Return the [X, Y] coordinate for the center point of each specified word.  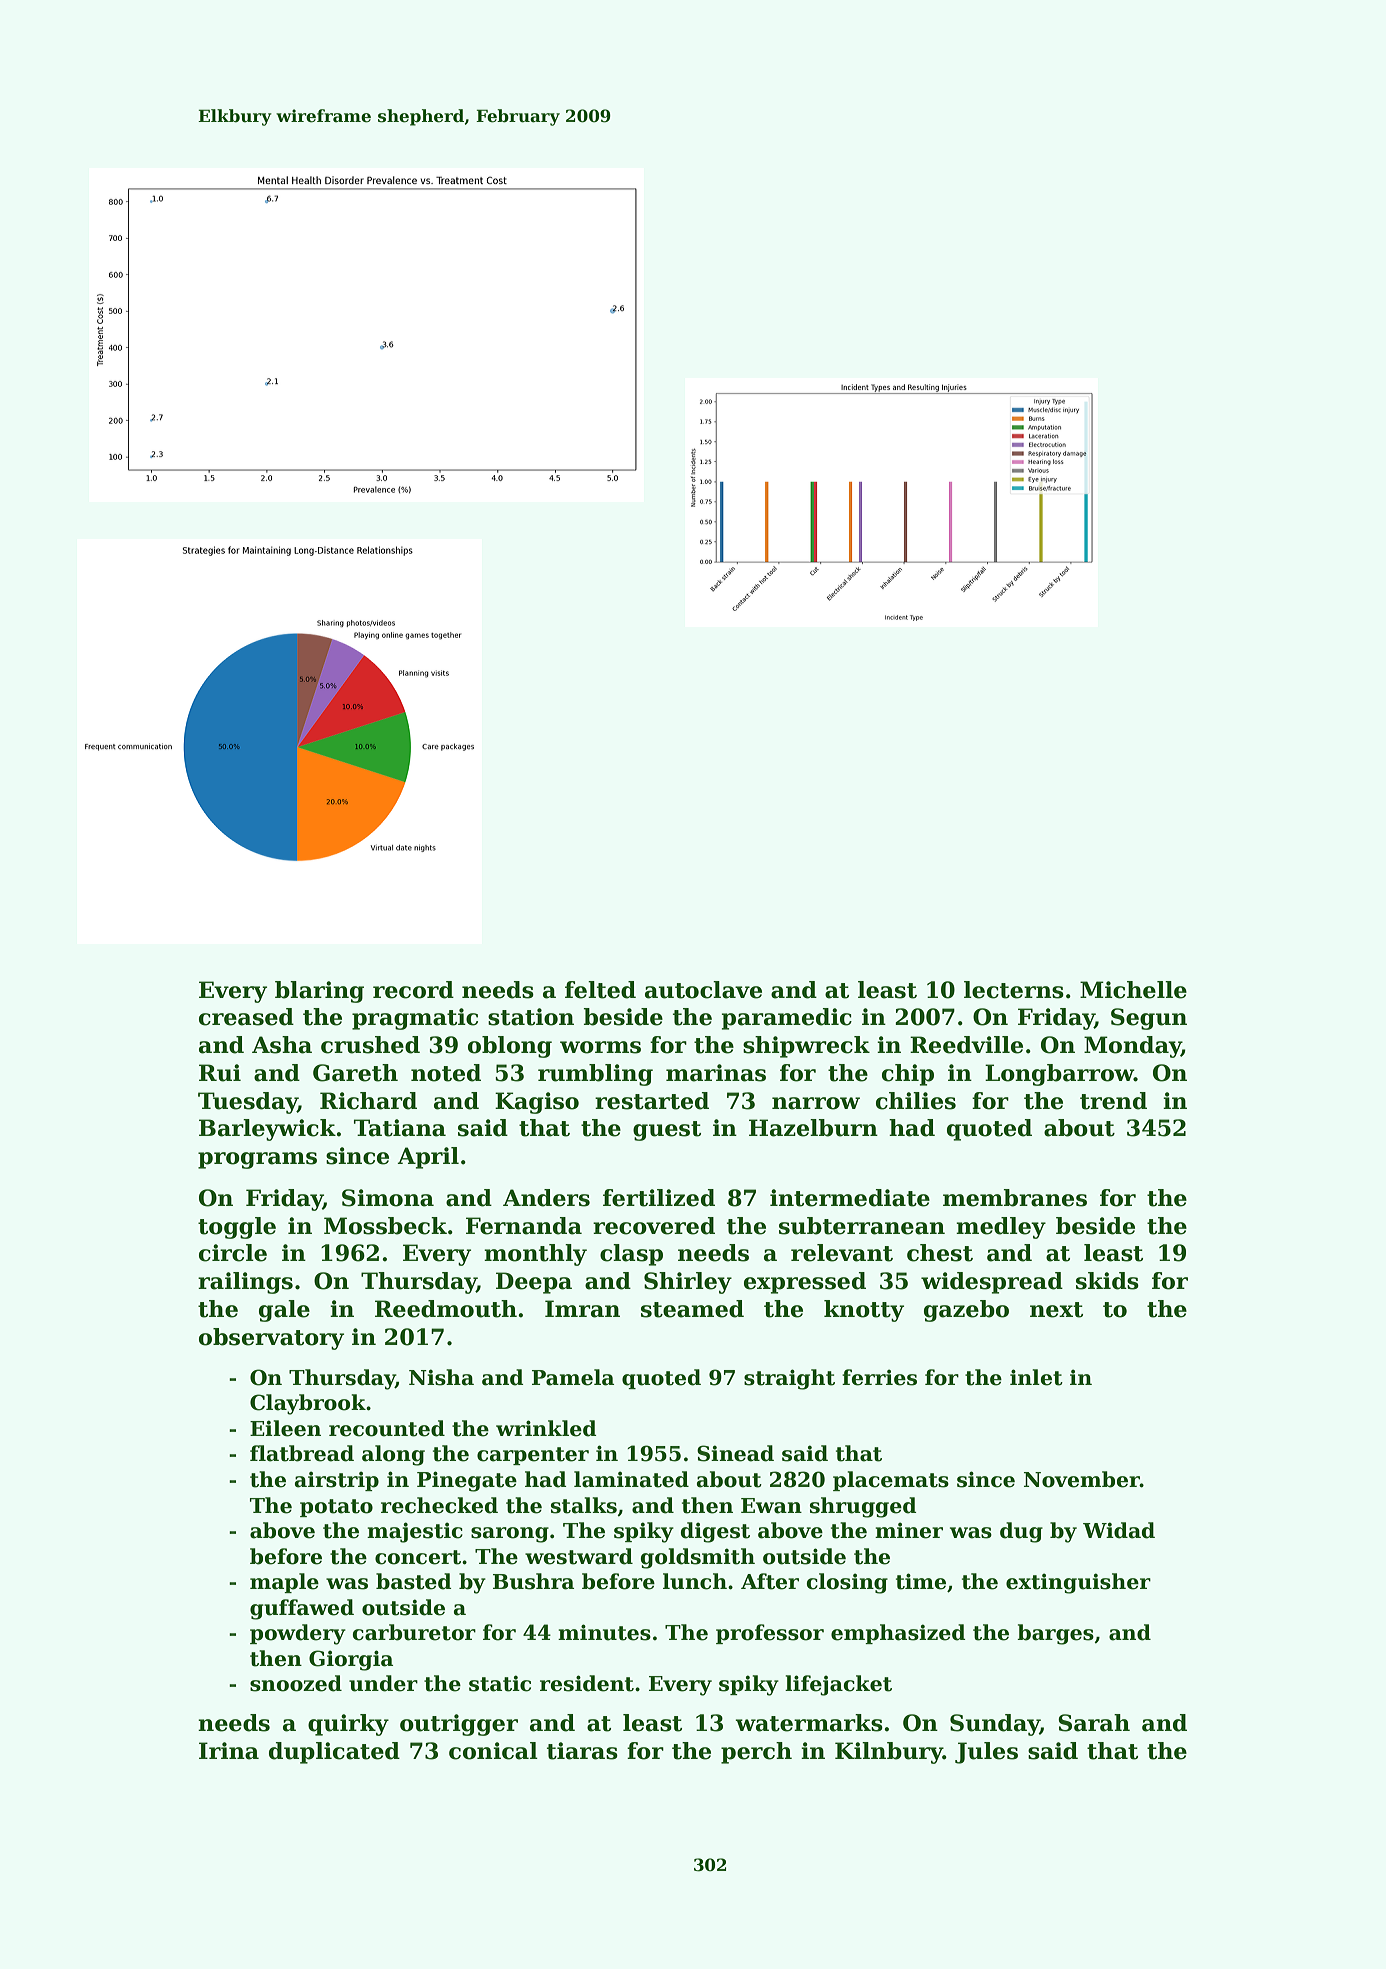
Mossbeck [385, 1226]
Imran [582, 1309]
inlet [1036, 1377]
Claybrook [308, 1404]
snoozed [296, 1683]
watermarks [809, 1723]
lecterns [1014, 990]
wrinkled [546, 1428]
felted [600, 990]
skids [1107, 1281]
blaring [319, 992]
